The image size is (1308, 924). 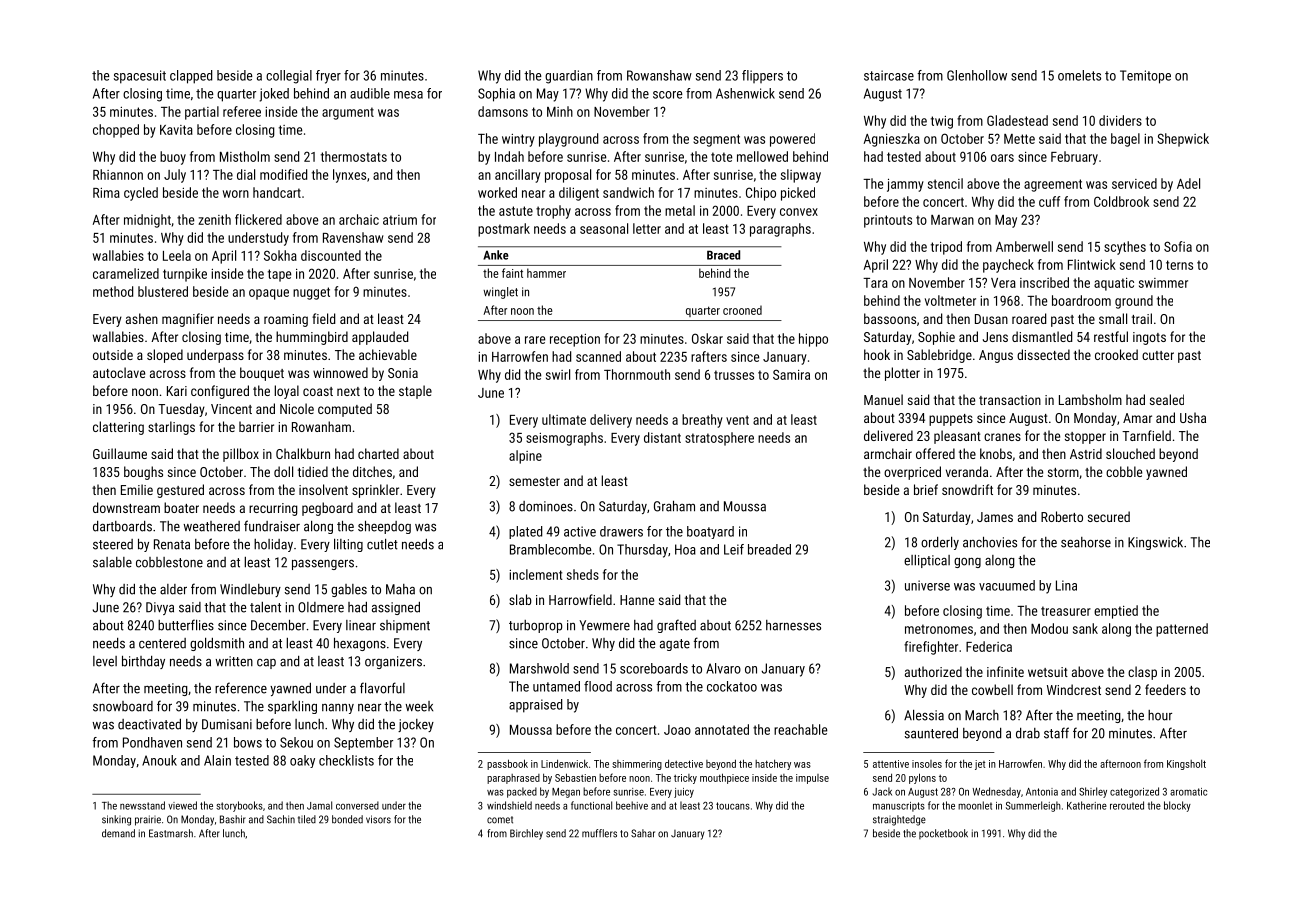 What do you see at coordinates (331, 255) in the screenshot?
I see `discounted` at bounding box center [331, 255].
